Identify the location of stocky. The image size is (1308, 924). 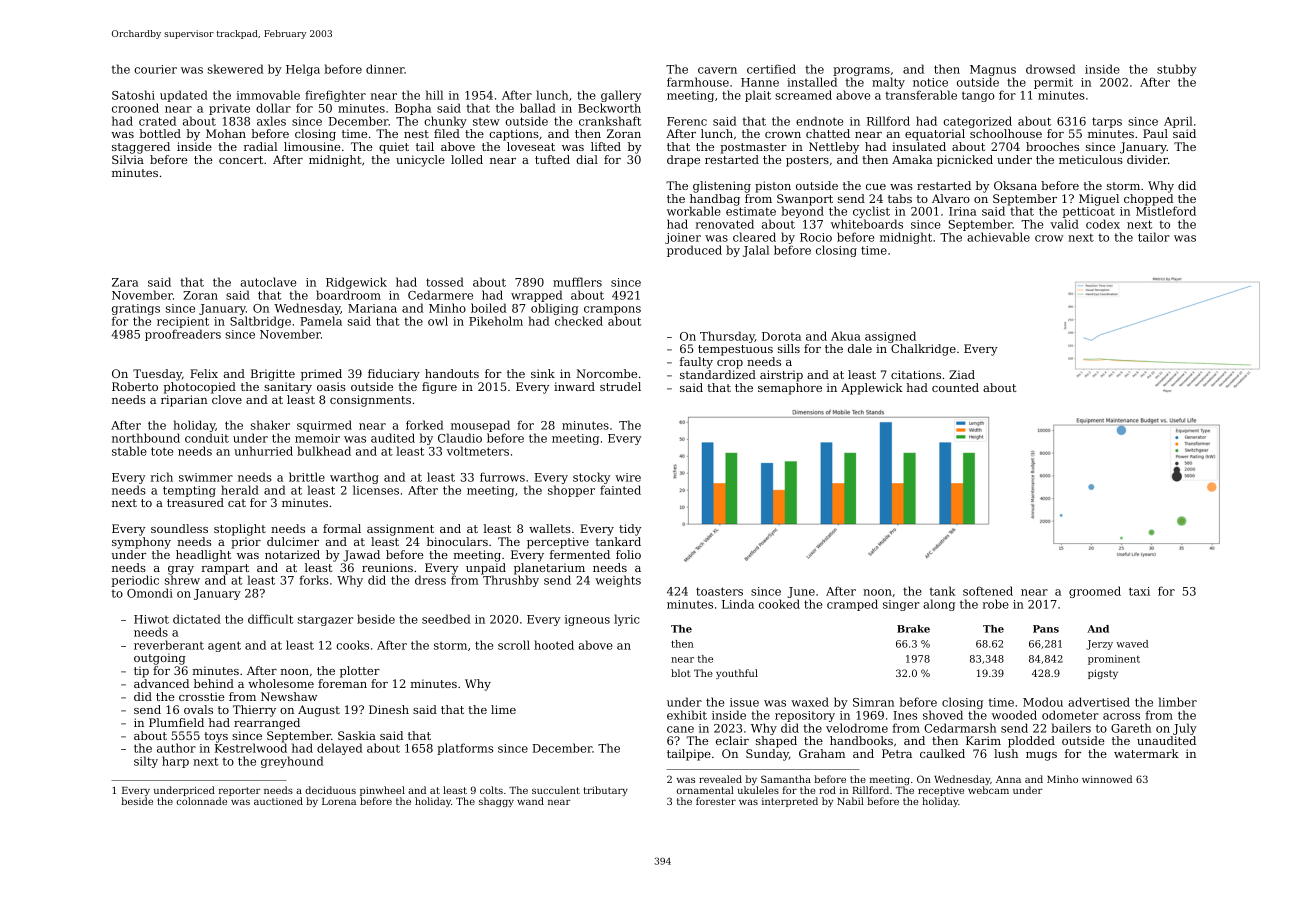
(591, 478).
